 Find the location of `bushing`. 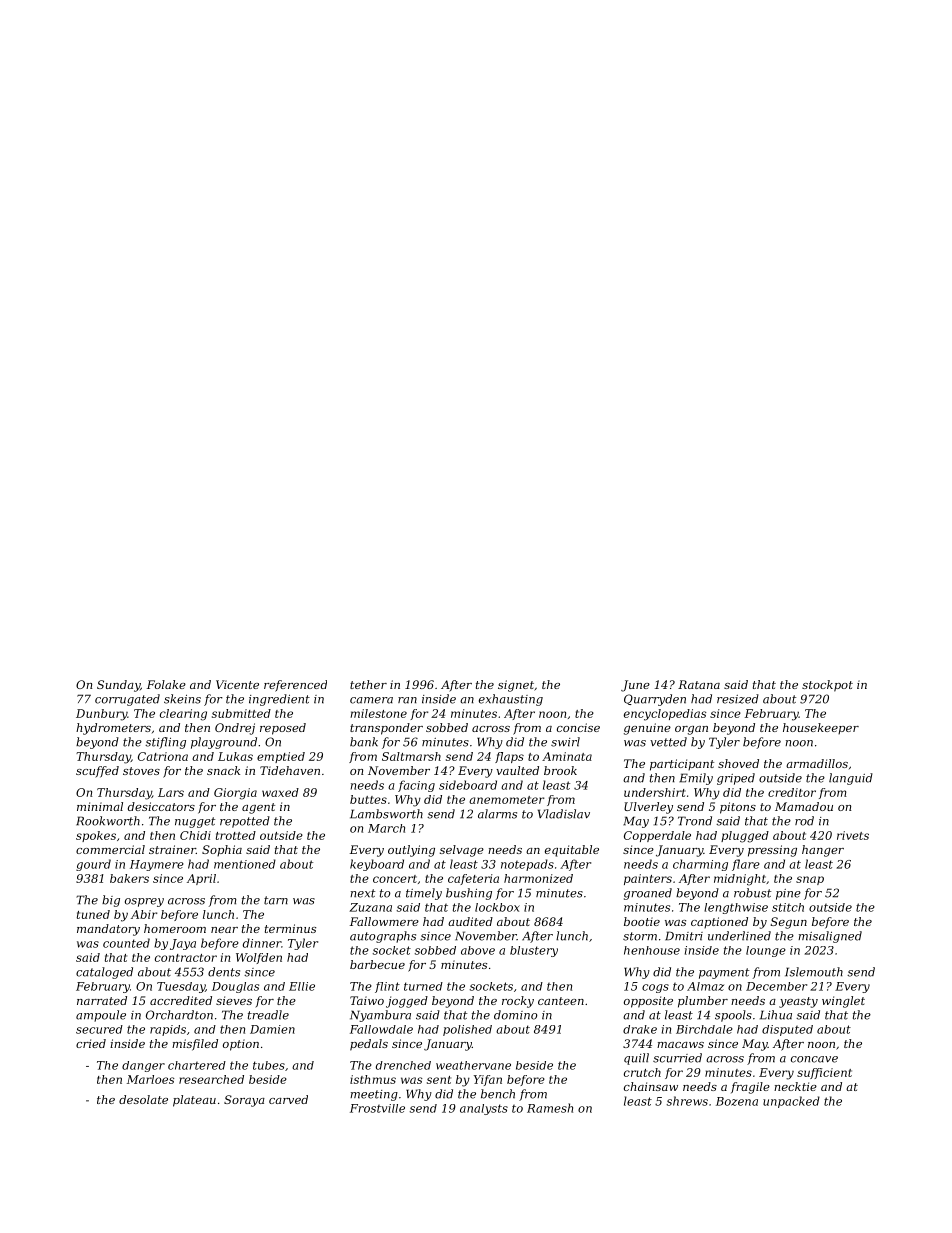

bushing is located at coordinates (469, 894).
